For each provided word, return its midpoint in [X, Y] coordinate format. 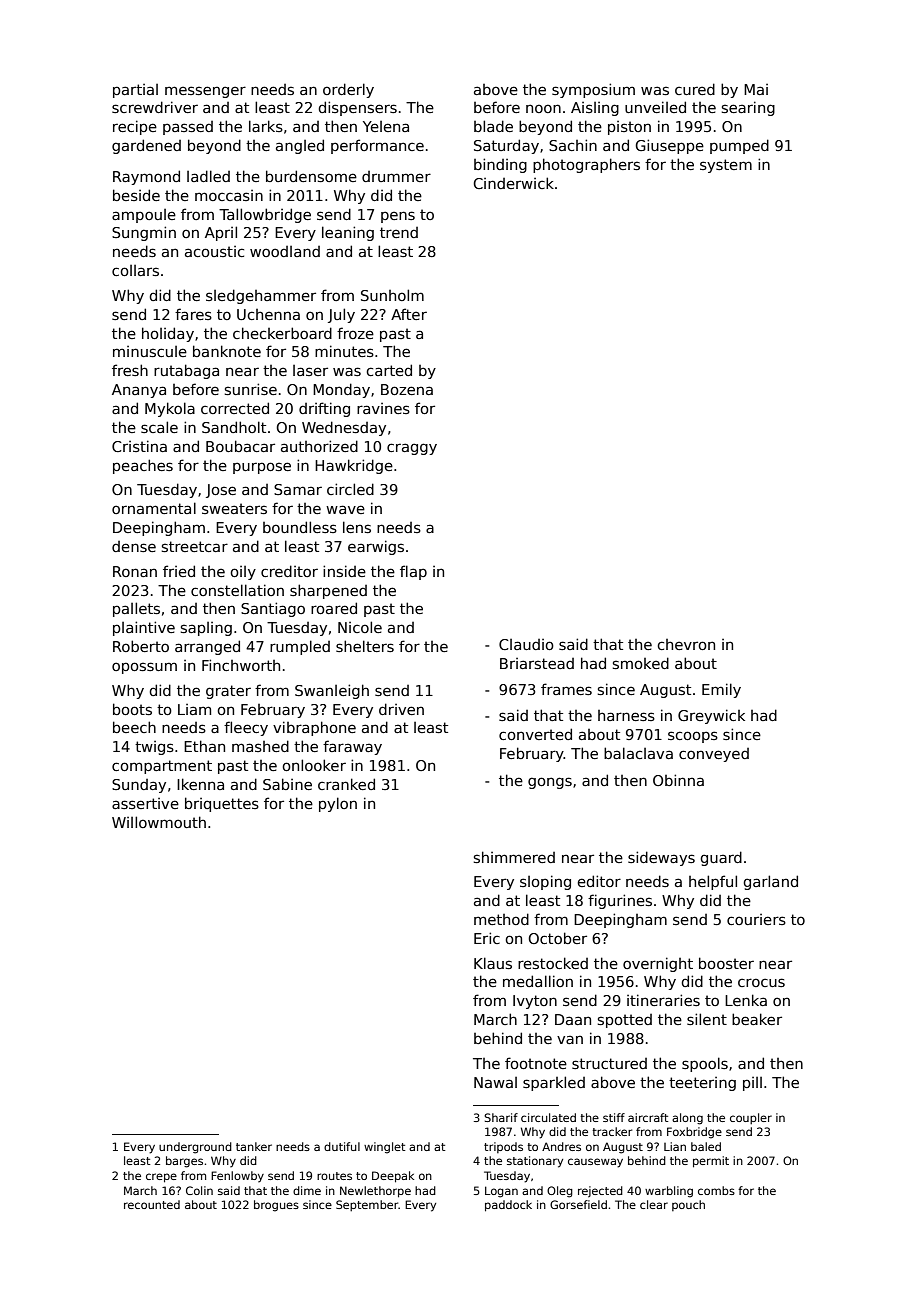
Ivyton [535, 1002]
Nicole [360, 627]
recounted [152, 1204]
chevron [686, 644]
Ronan [135, 571]
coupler [751, 1118]
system [726, 166]
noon [543, 108]
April [221, 233]
